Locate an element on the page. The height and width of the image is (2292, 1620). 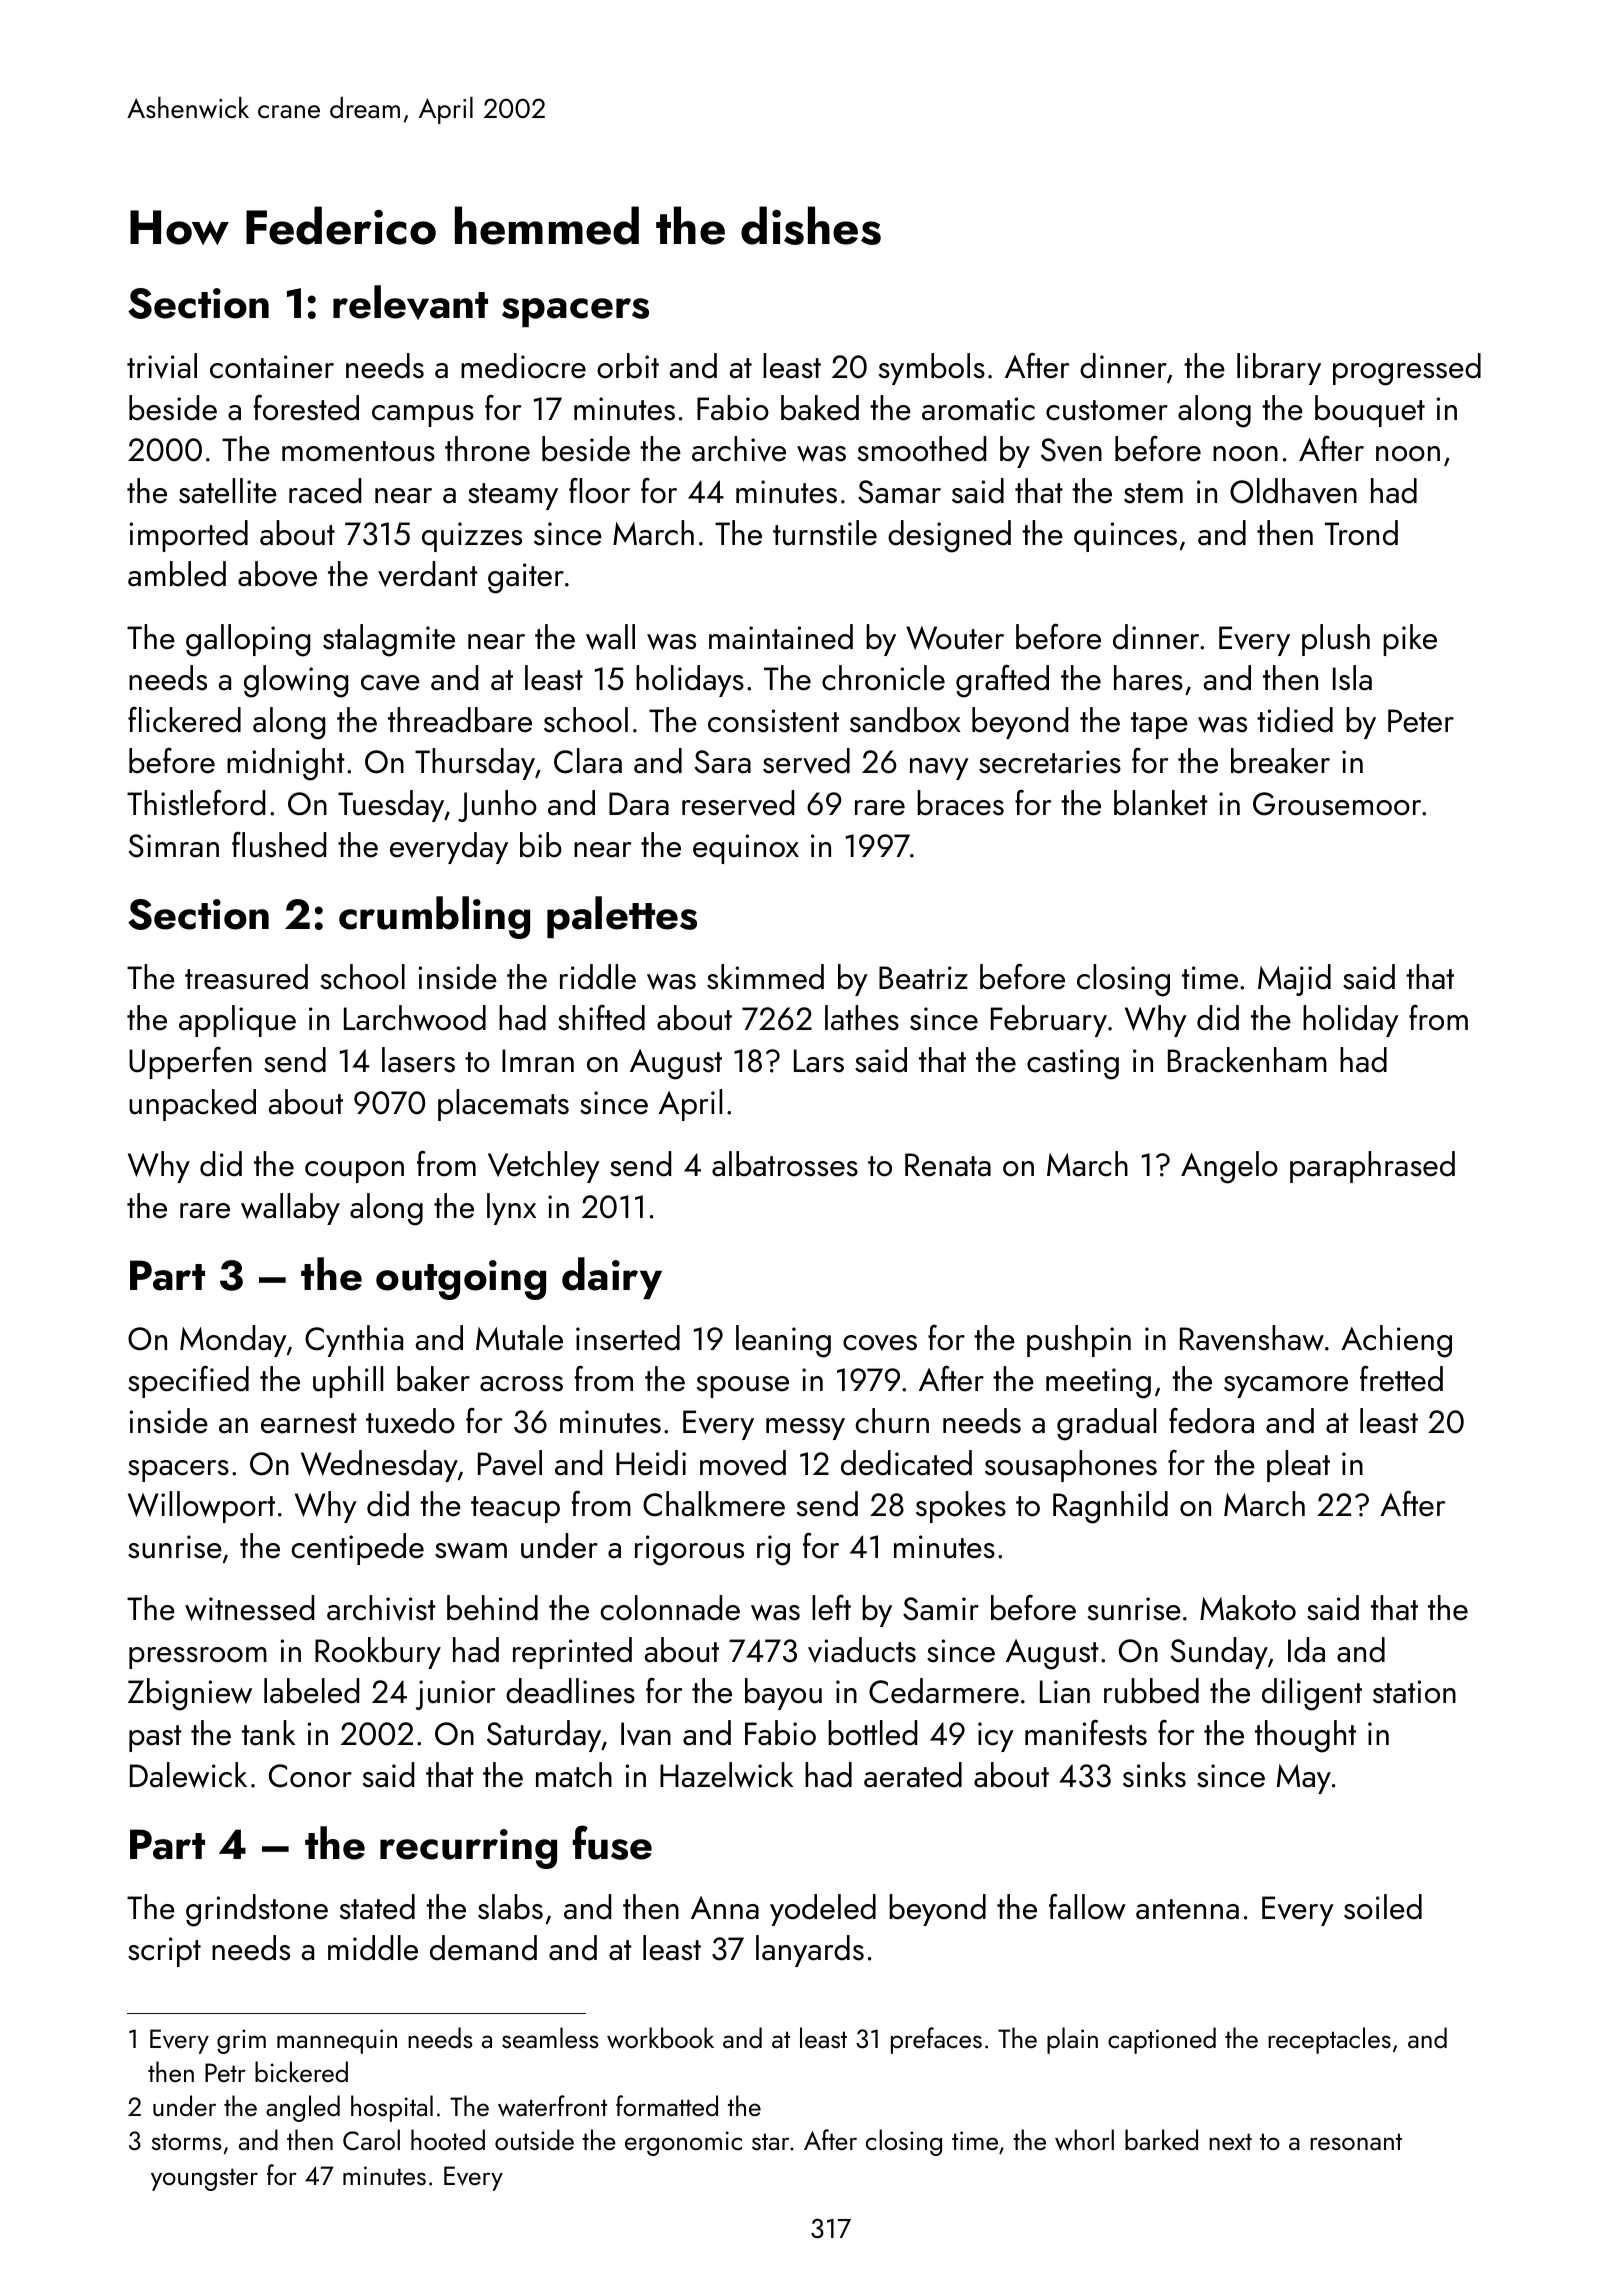
Majid is located at coordinates (1294, 980).
